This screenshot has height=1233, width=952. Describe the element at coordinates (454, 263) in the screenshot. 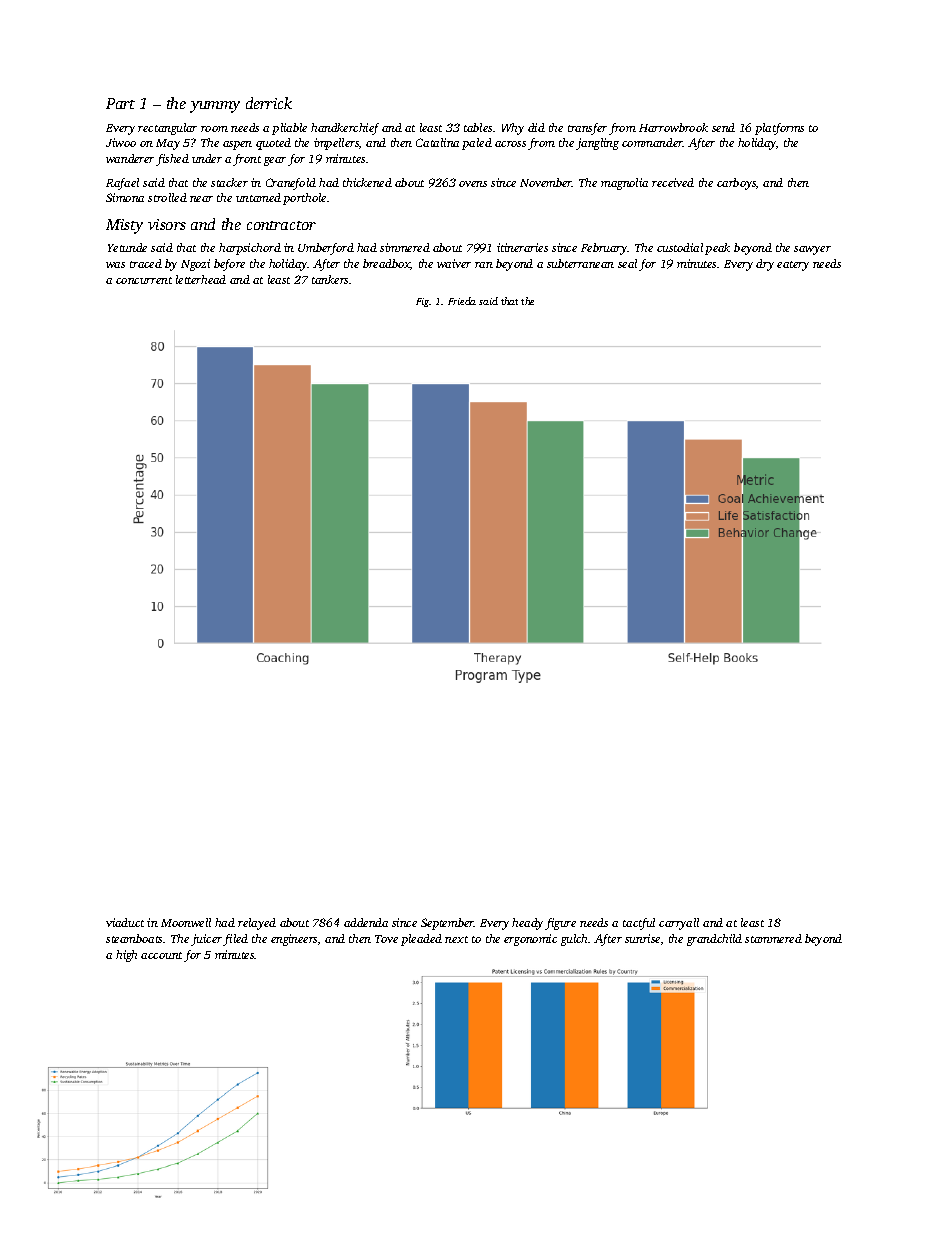

I see `waiver` at that location.
